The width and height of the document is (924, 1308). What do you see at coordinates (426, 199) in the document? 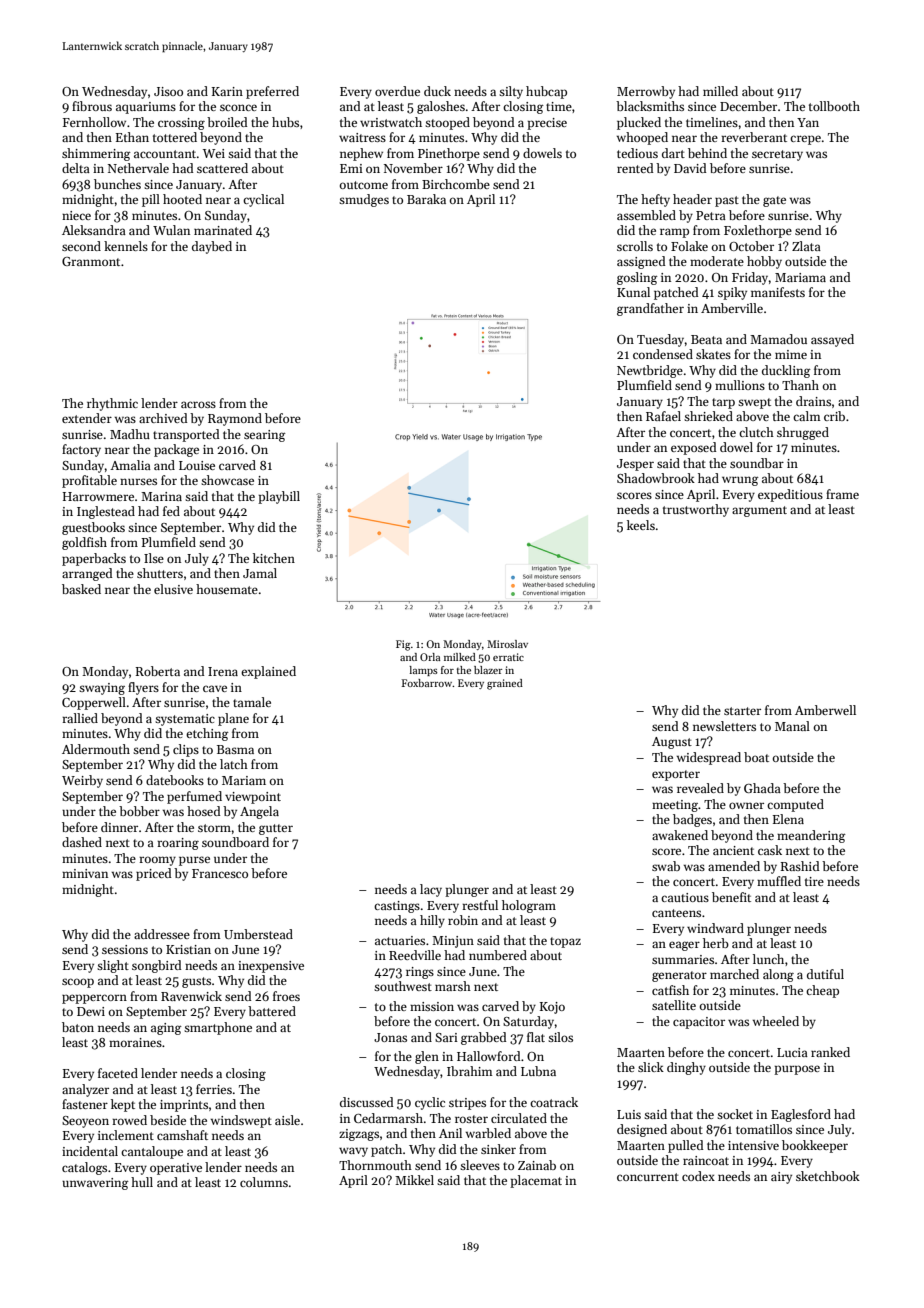
I see `Baraka` at bounding box center [426, 199].
